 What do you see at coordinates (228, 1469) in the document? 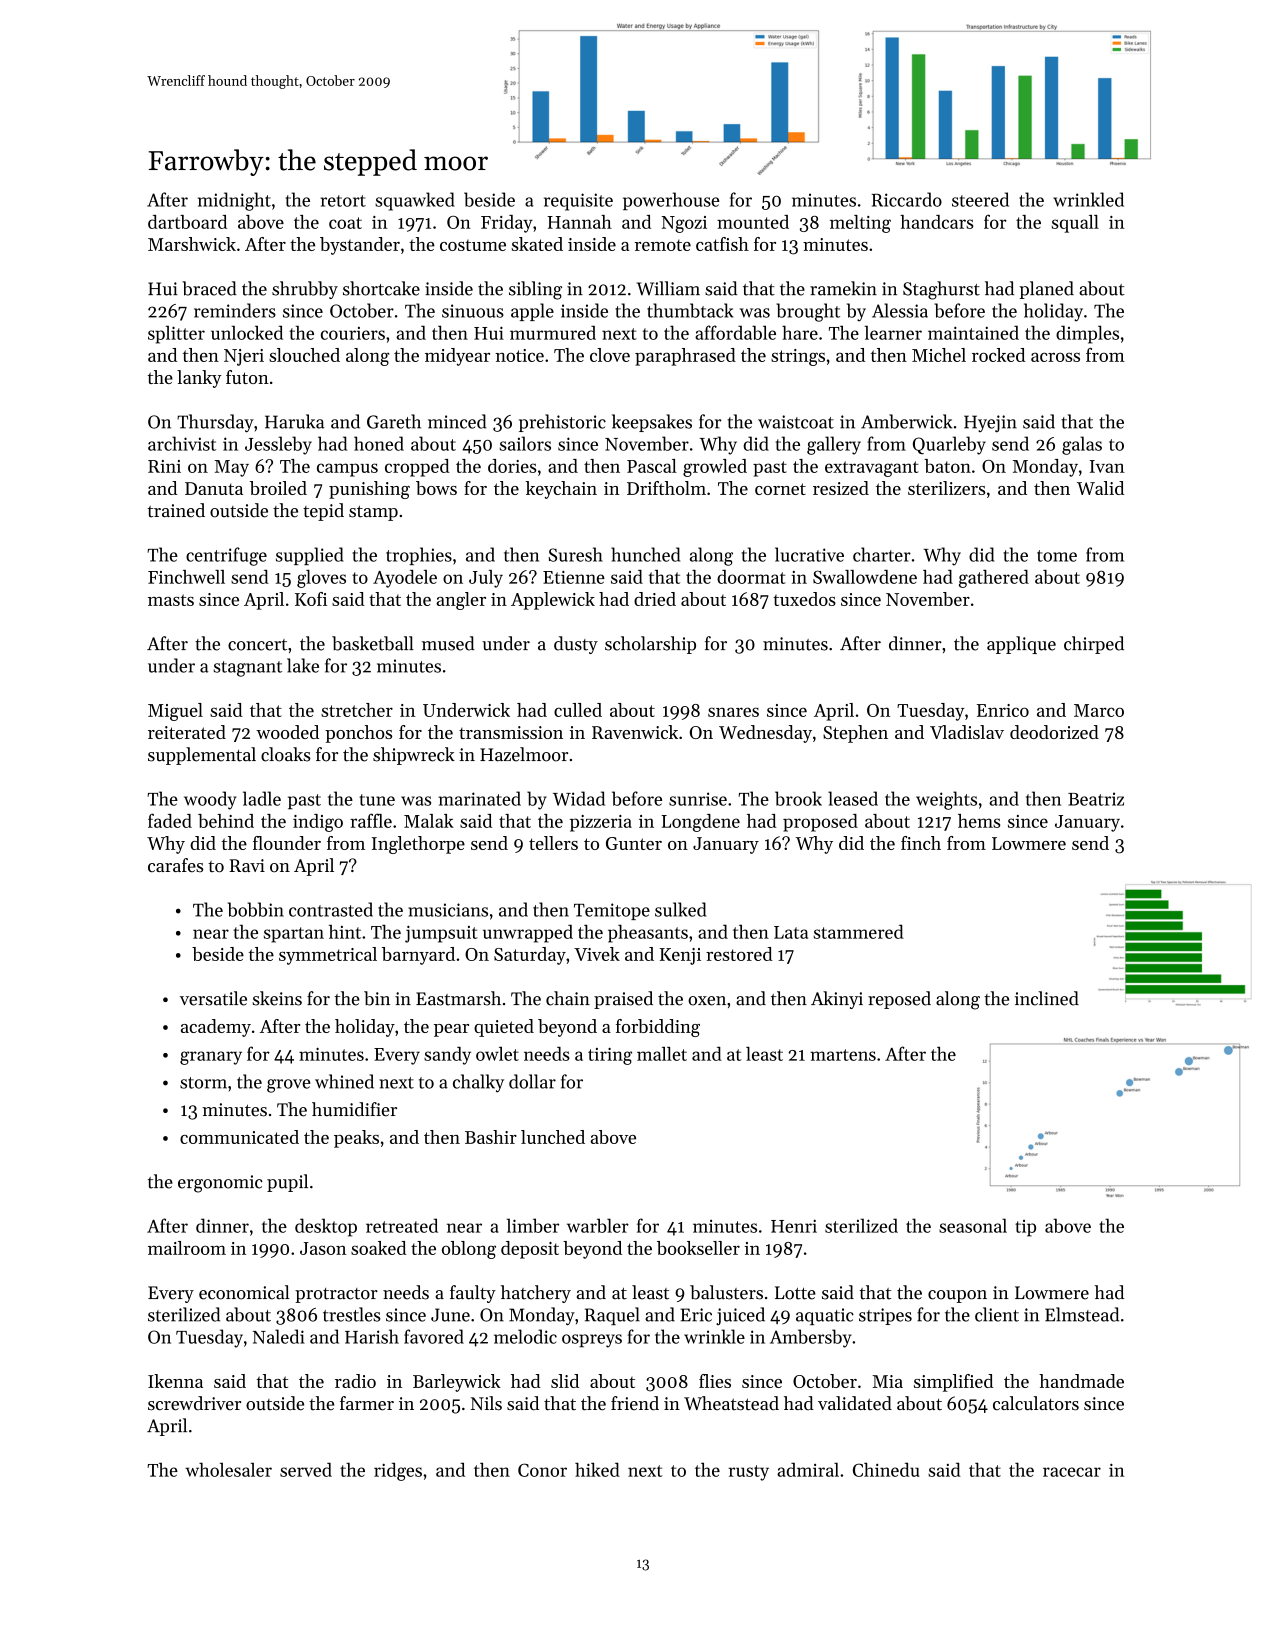
I see `wholesaler` at bounding box center [228, 1469].
